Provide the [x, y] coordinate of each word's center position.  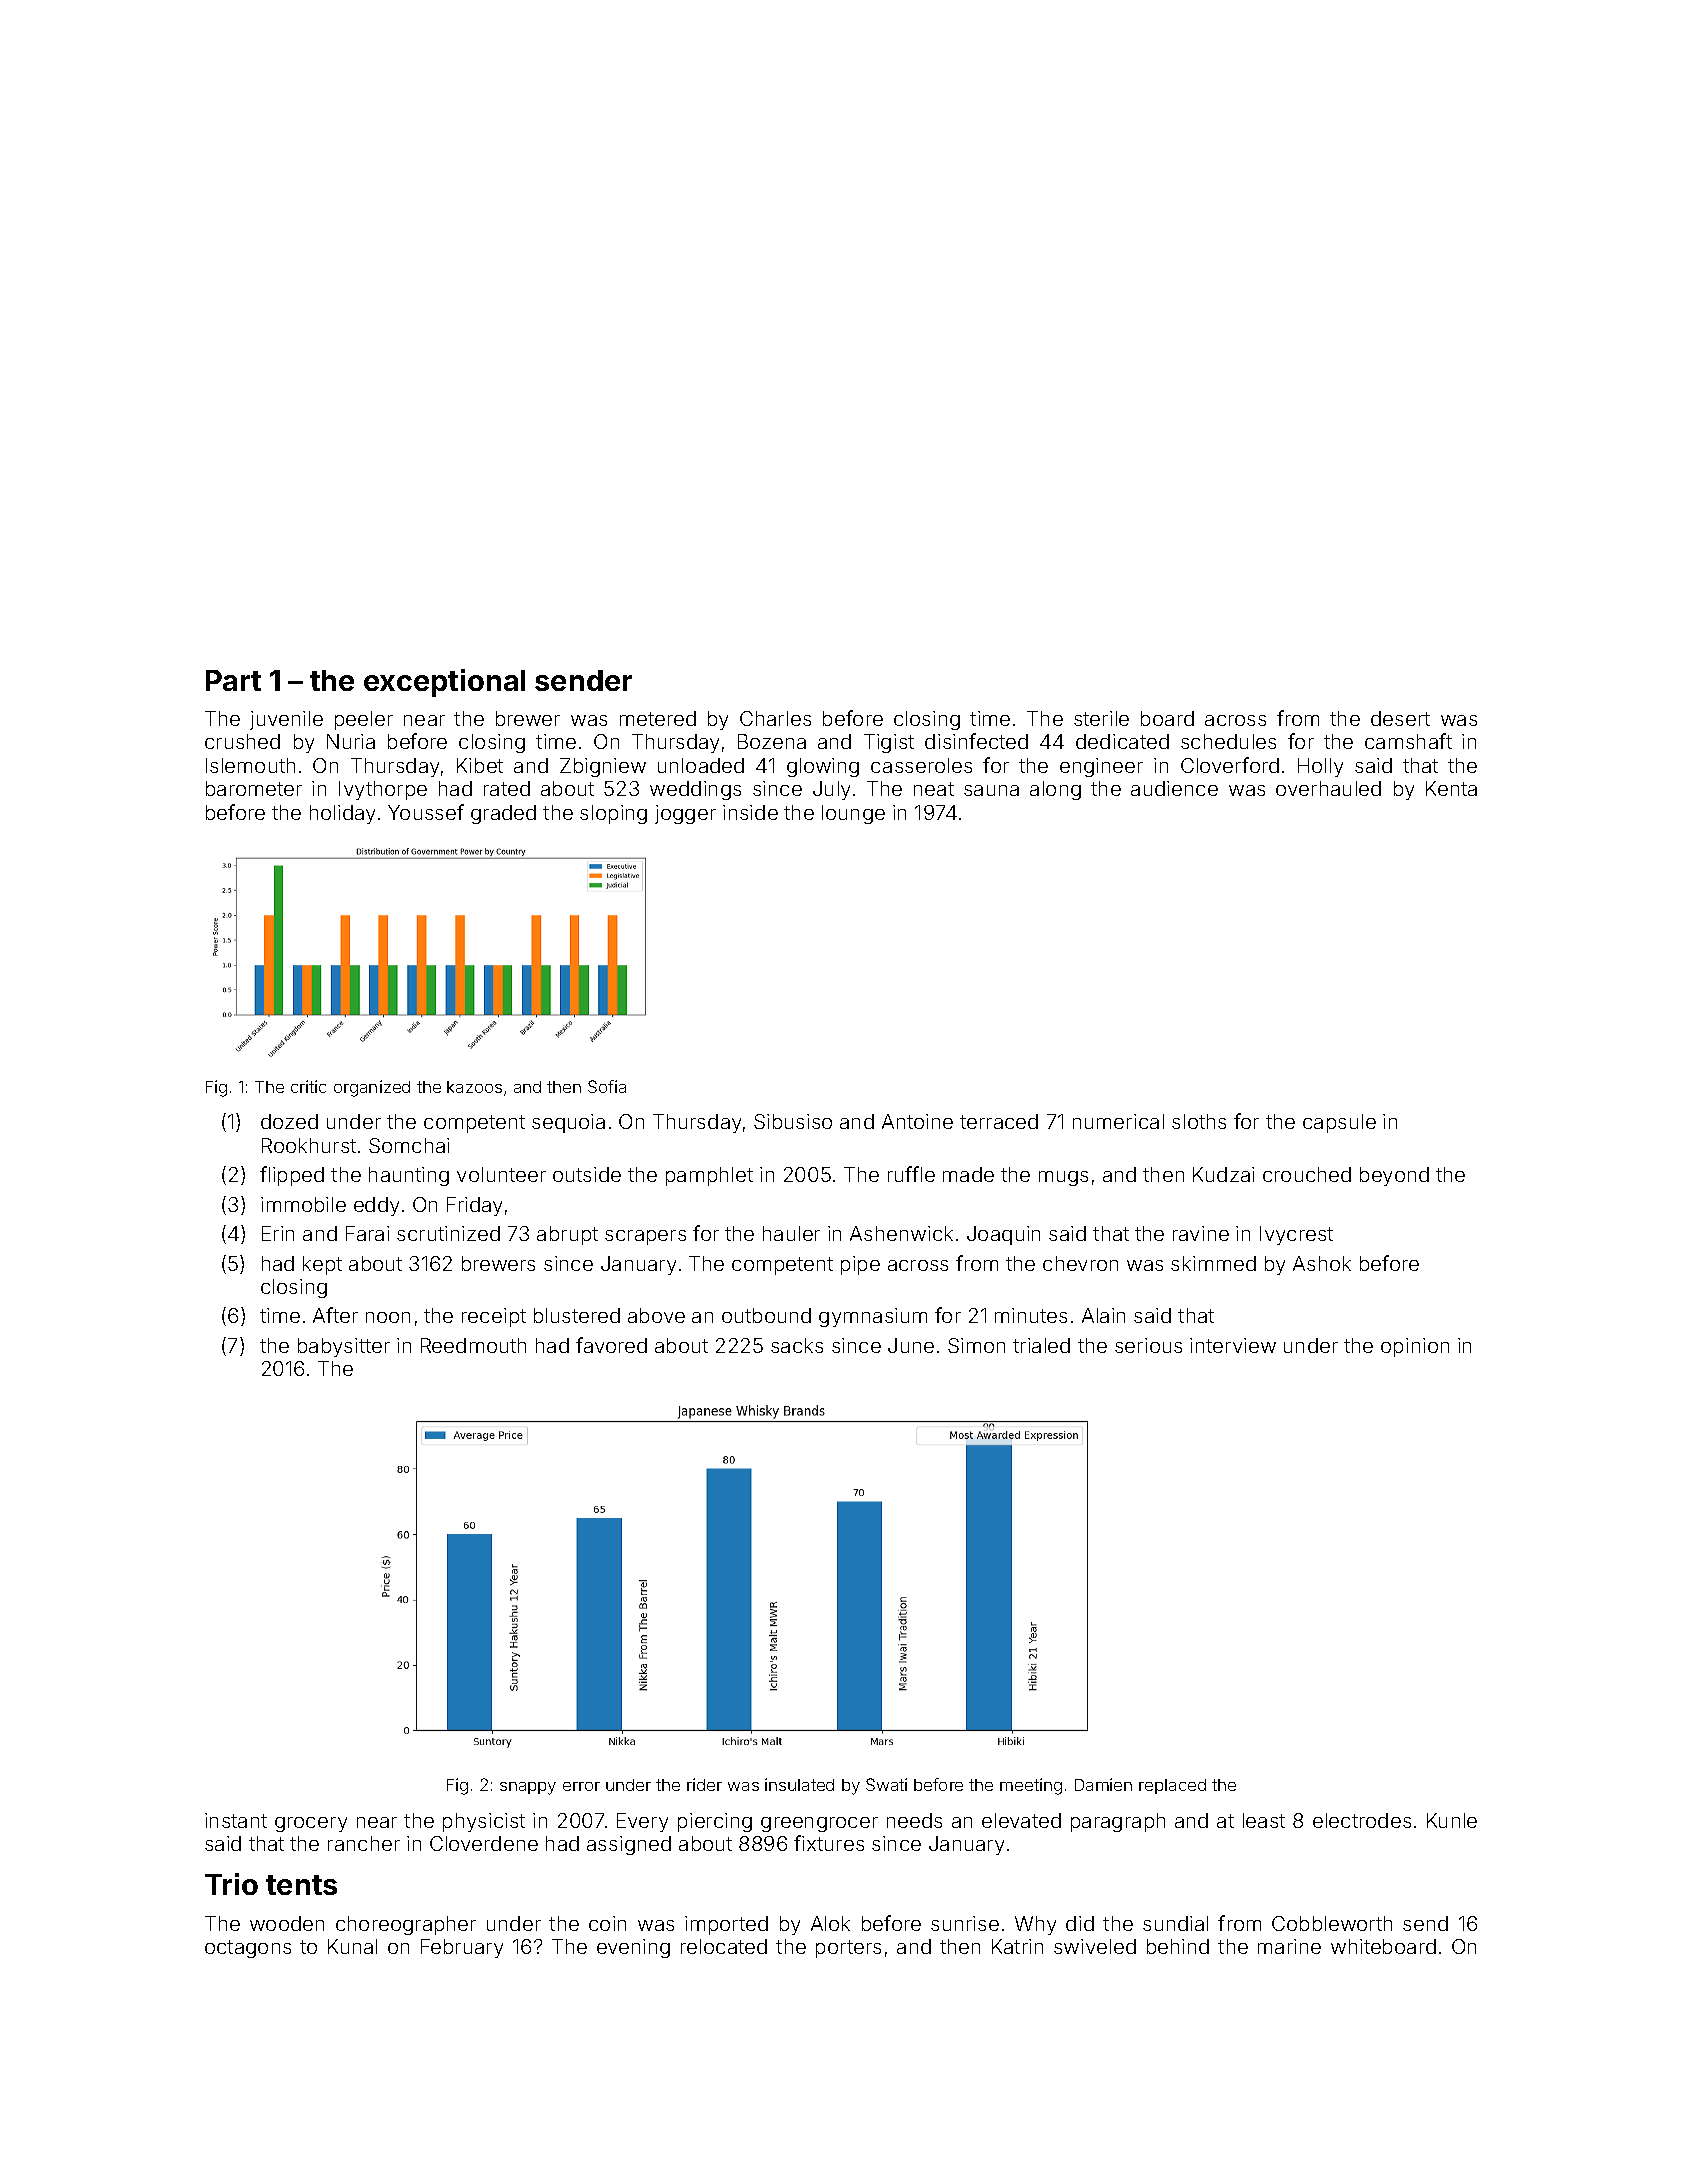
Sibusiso [793, 1121]
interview [1233, 1345]
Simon [976, 1345]
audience [1174, 788]
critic [308, 1086]
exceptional [444, 683]
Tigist [889, 743]
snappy [528, 1788]
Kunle [1452, 1820]
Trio [231, 1884]
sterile [1101, 718]
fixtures [829, 1843]
